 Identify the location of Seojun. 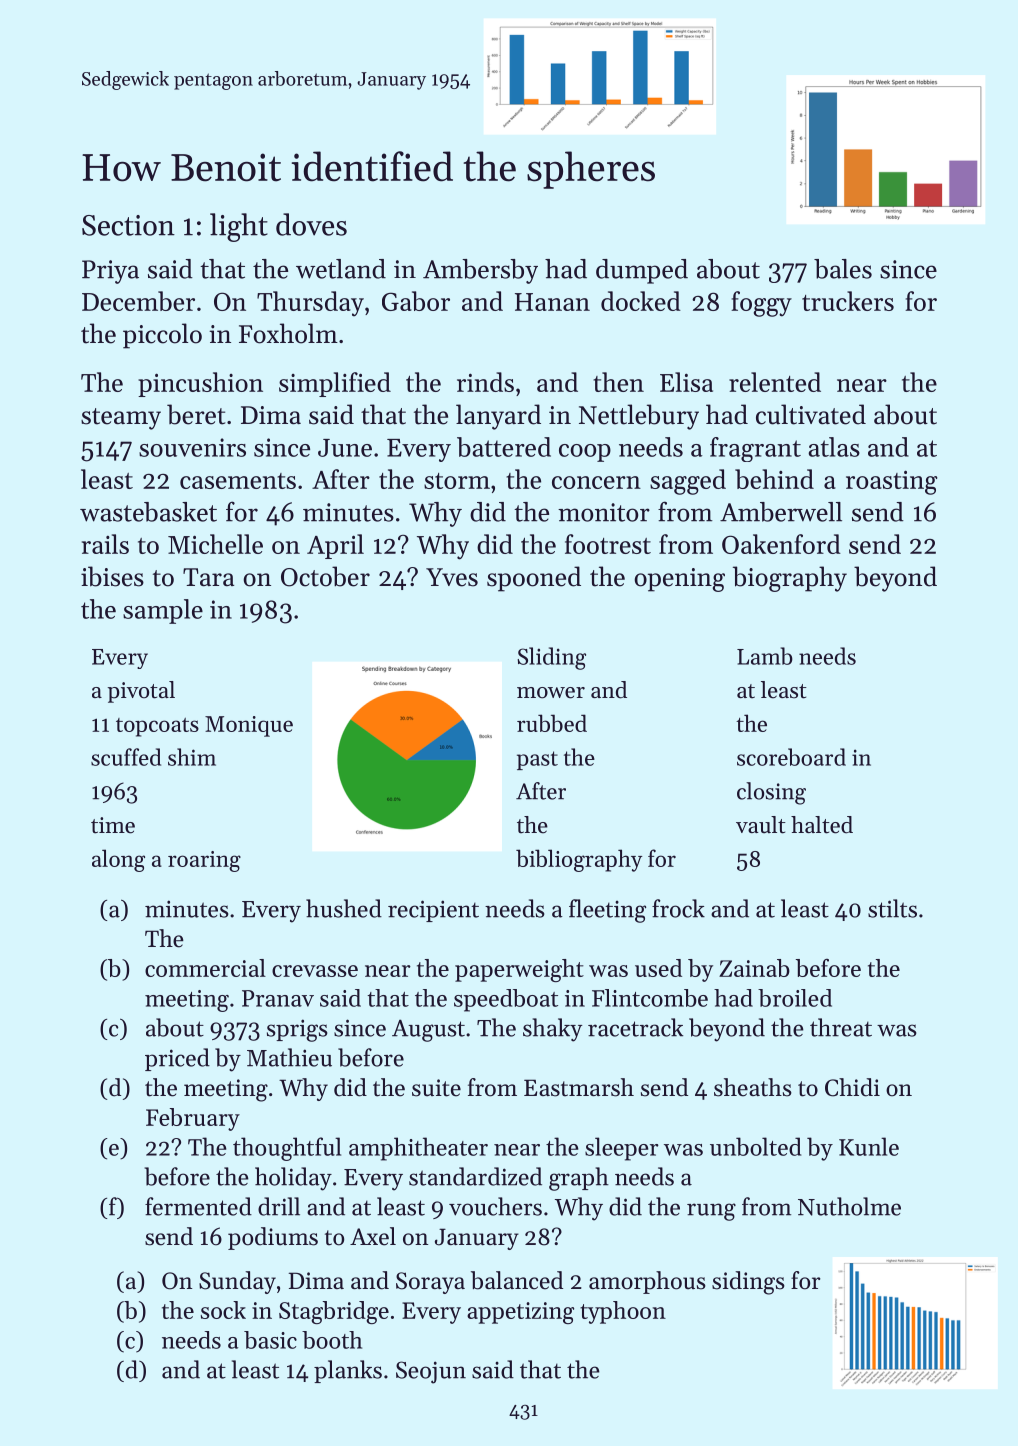
(431, 1372).
